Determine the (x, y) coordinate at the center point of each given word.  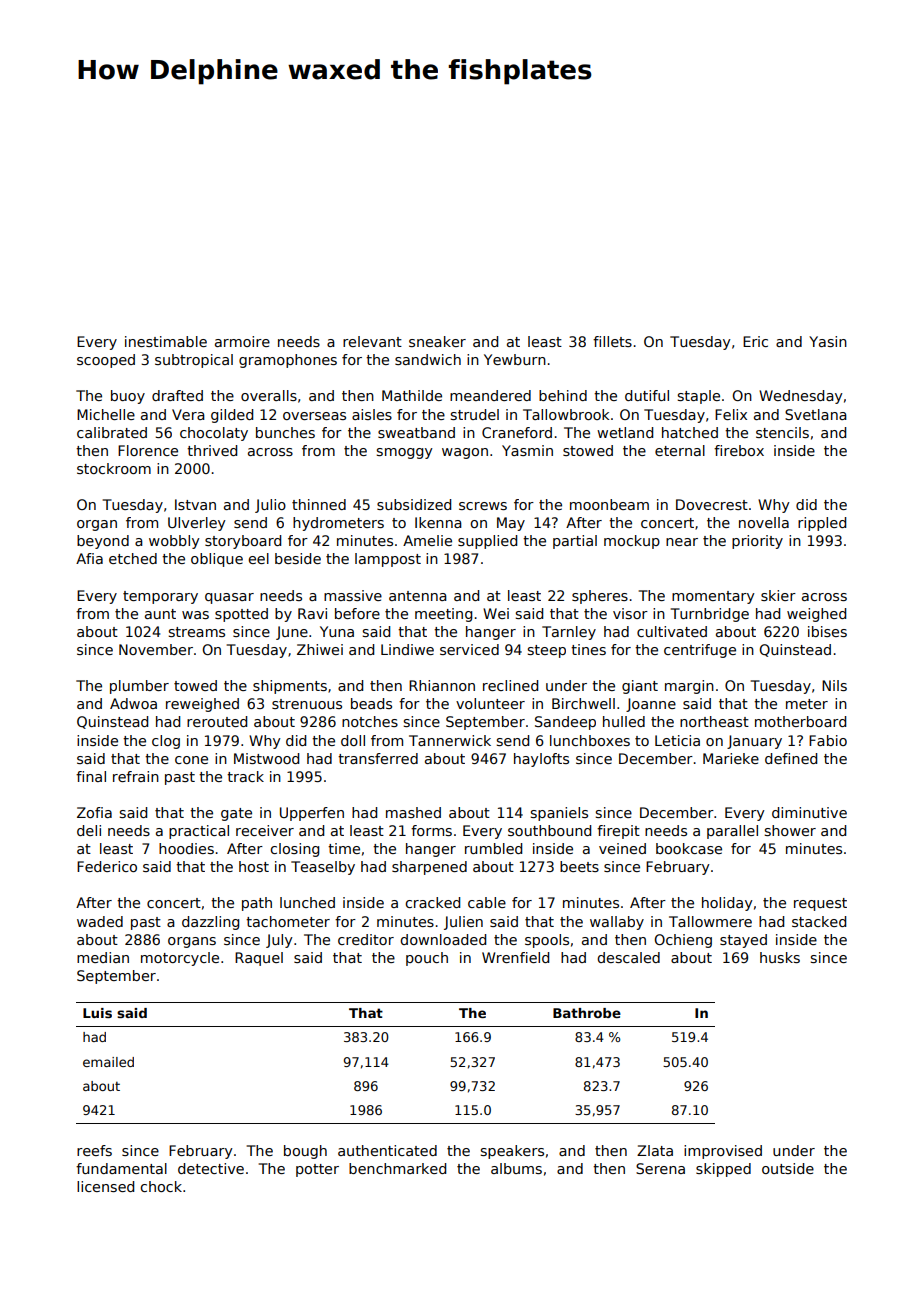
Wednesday (801, 397)
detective (211, 1168)
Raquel (259, 959)
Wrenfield (515, 957)
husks (780, 957)
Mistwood (266, 758)
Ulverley (197, 524)
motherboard (800, 721)
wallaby (617, 923)
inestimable (166, 341)
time (344, 848)
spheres (600, 597)
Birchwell (583, 703)
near (682, 542)
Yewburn (515, 359)
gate (236, 814)
